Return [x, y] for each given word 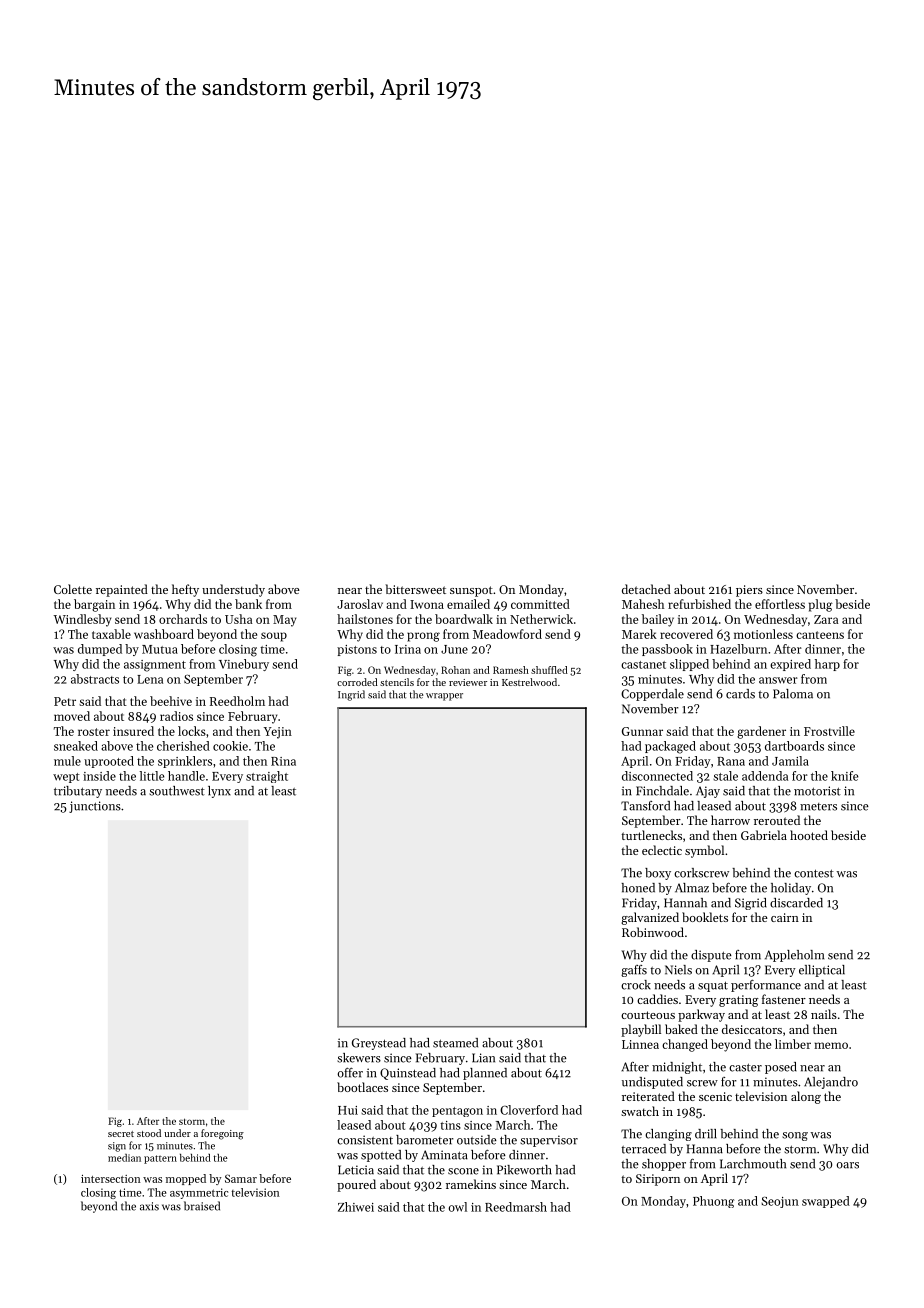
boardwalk [464, 619]
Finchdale [662, 791]
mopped [186, 1179]
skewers [359, 1058]
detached [646, 589]
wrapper [444, 697]
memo [831, 1045]
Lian [483, 1058]
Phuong [713, 1202]
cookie [230, 746]
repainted [122, 590]
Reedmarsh [516, 1207]
